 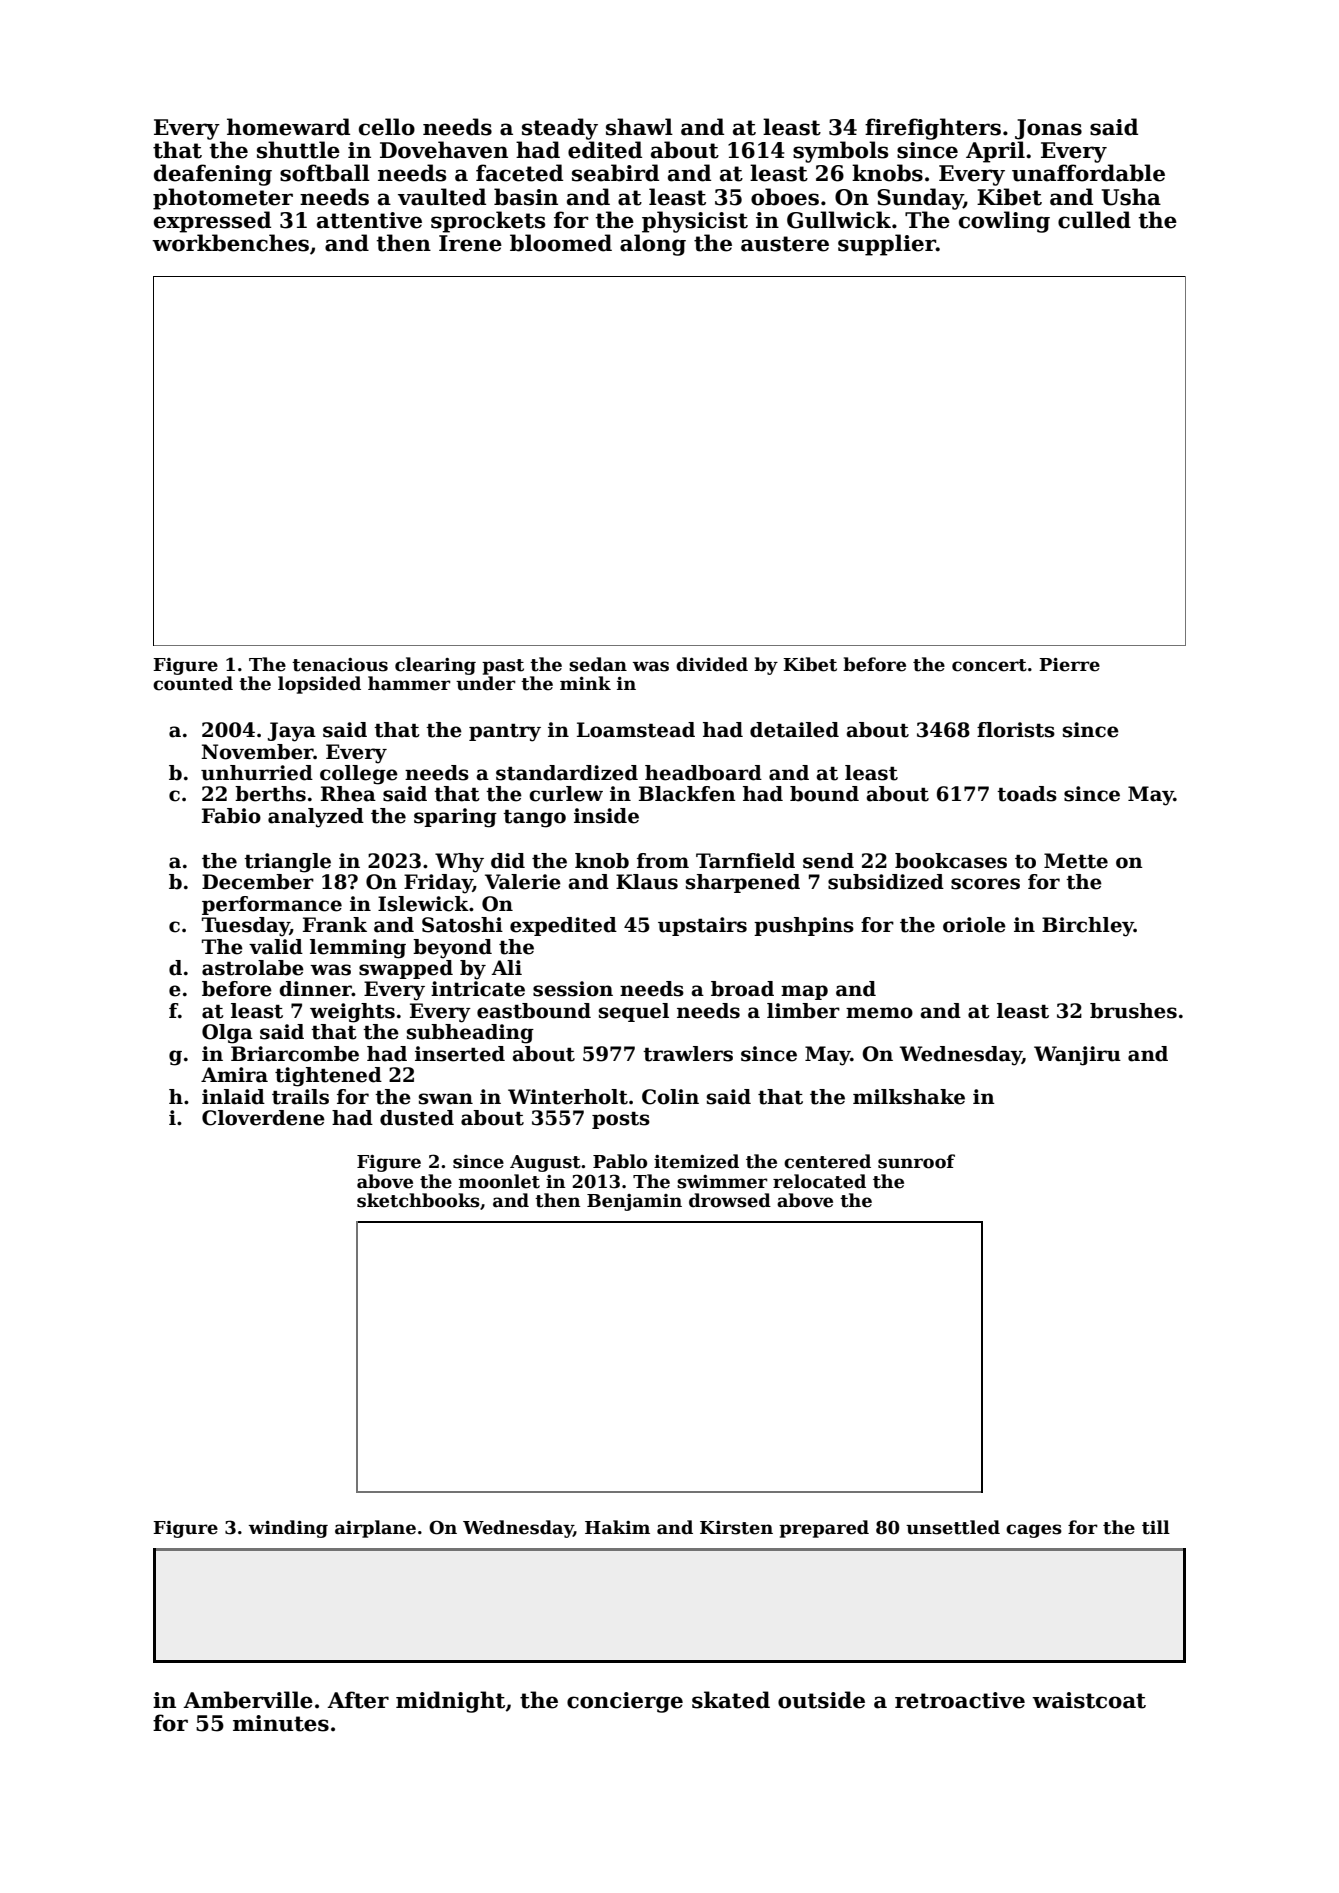 I want to click on centered, so click(x=827, y=1161).
